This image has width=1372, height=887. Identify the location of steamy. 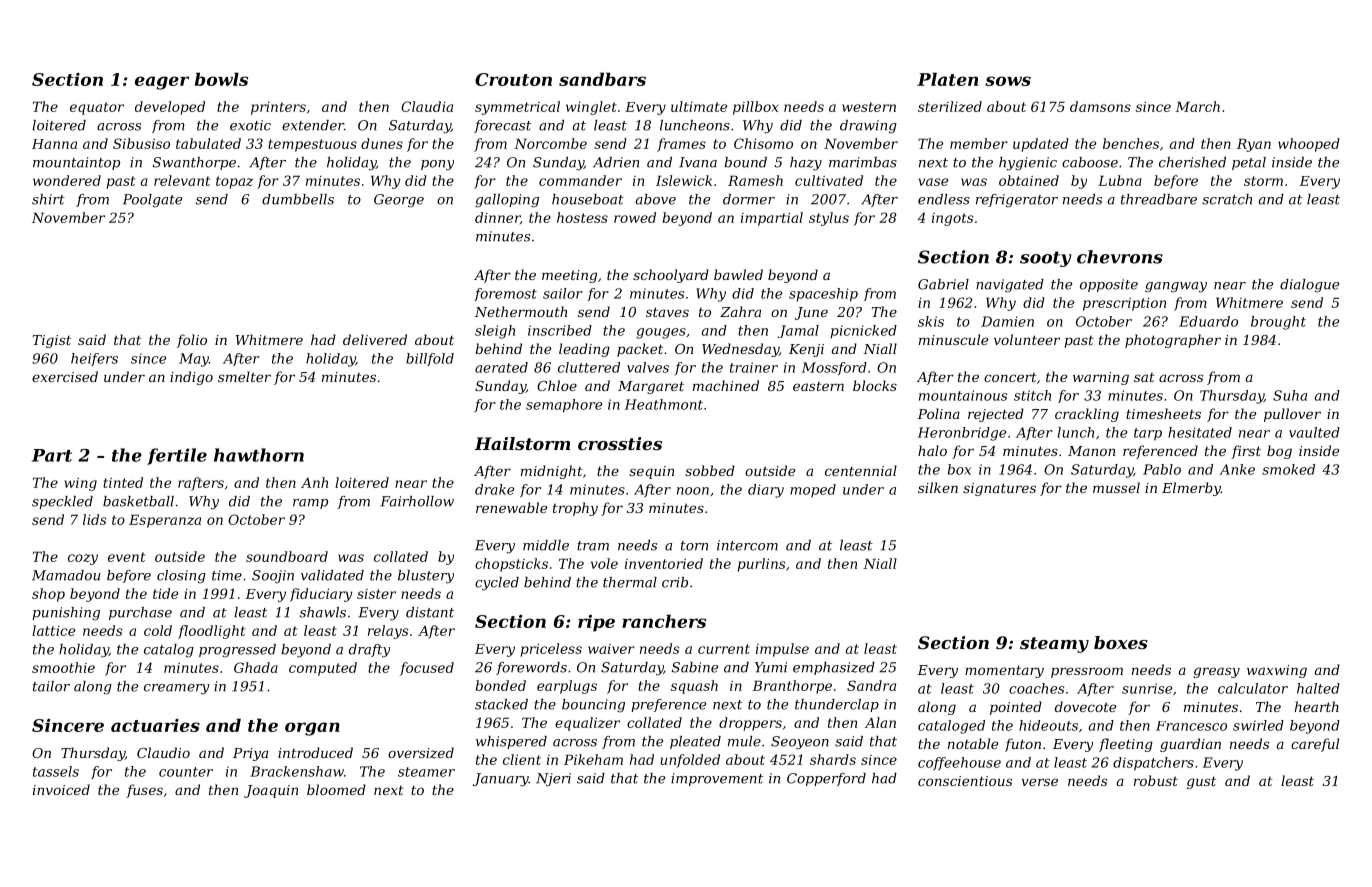
(1054, 645).
